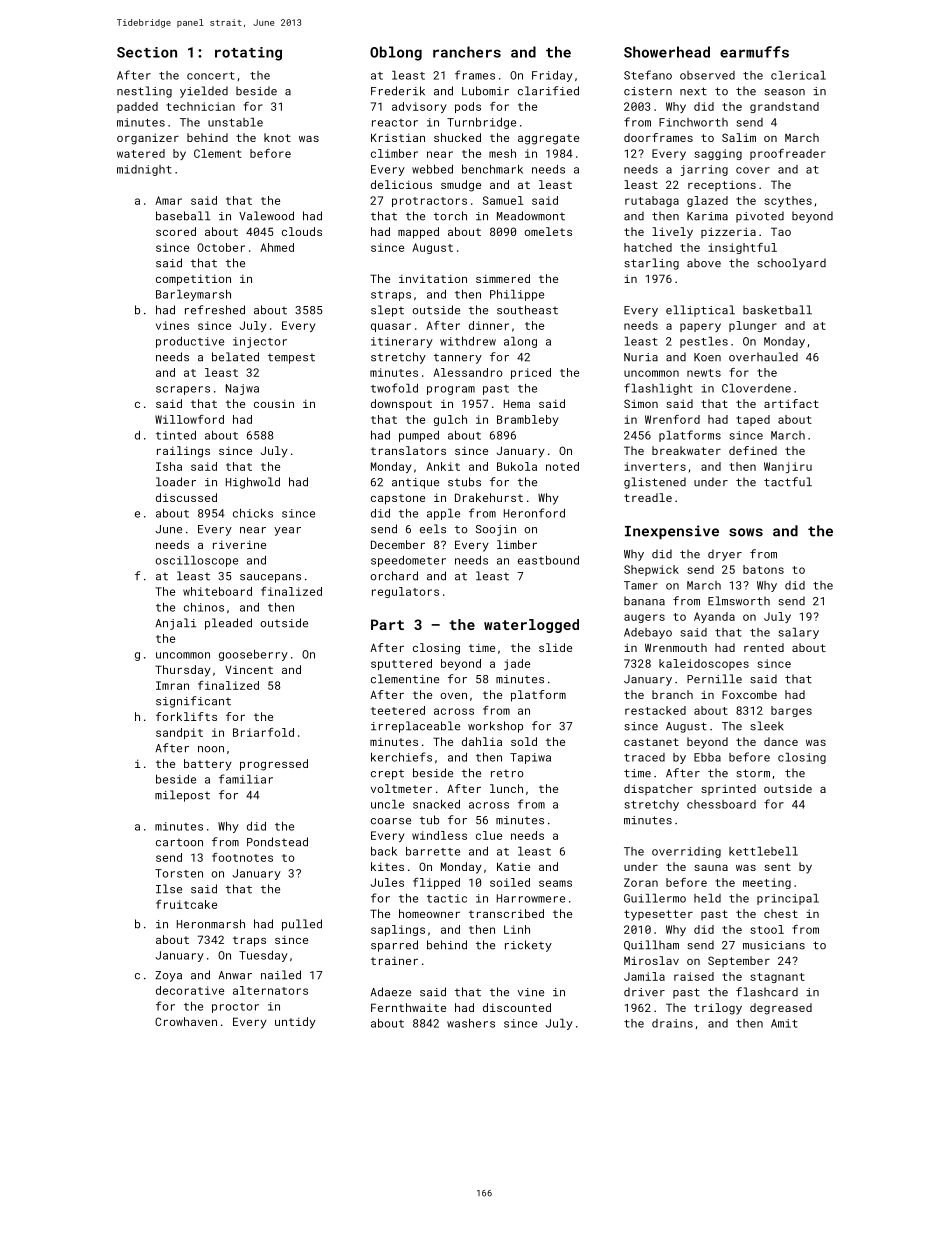  Describe the element at coordinates (552, 76) in the screenshot. I see `Friday` at that location.
